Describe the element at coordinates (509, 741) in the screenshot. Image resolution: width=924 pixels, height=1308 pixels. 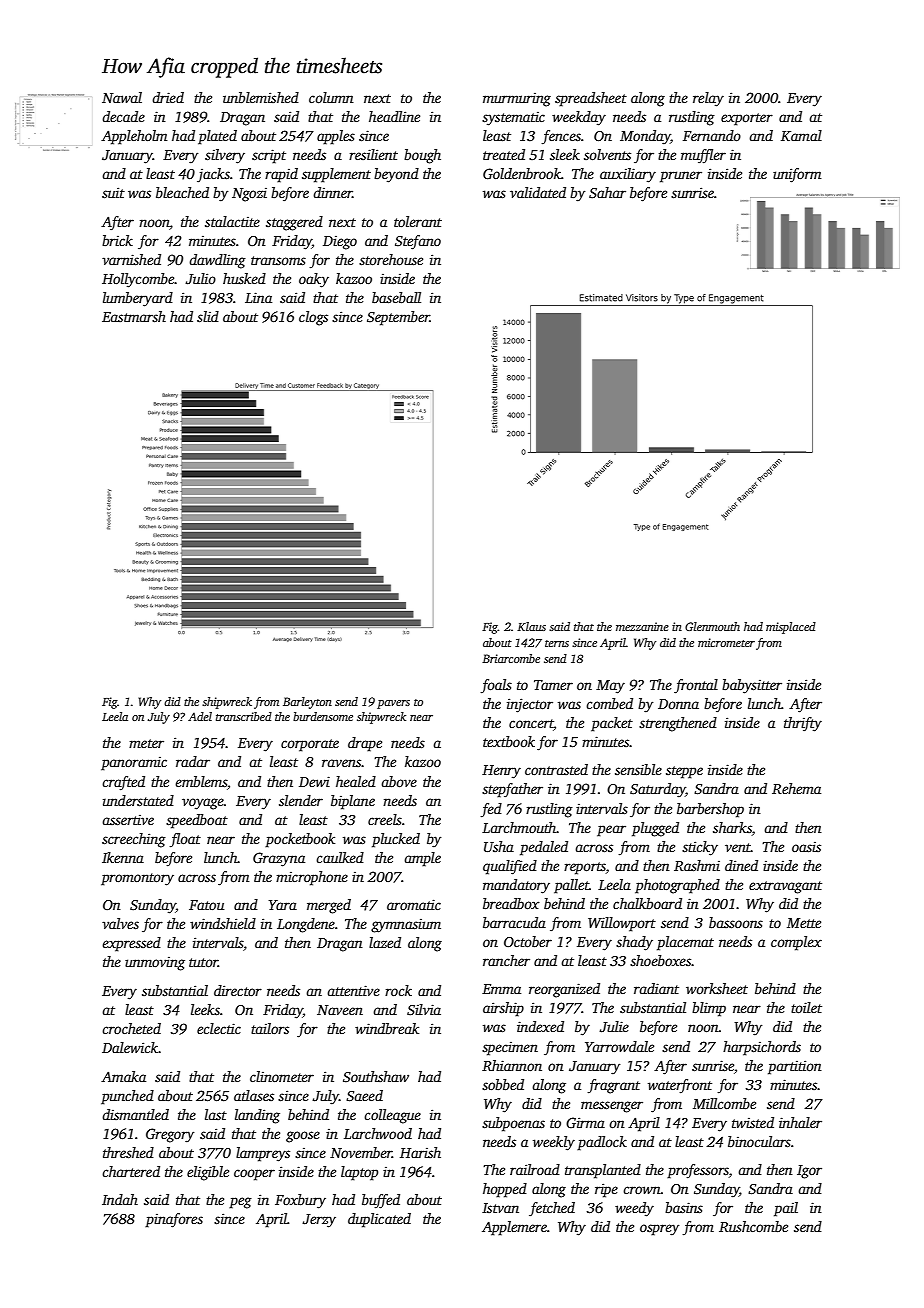
I see `textbook` at that location.
